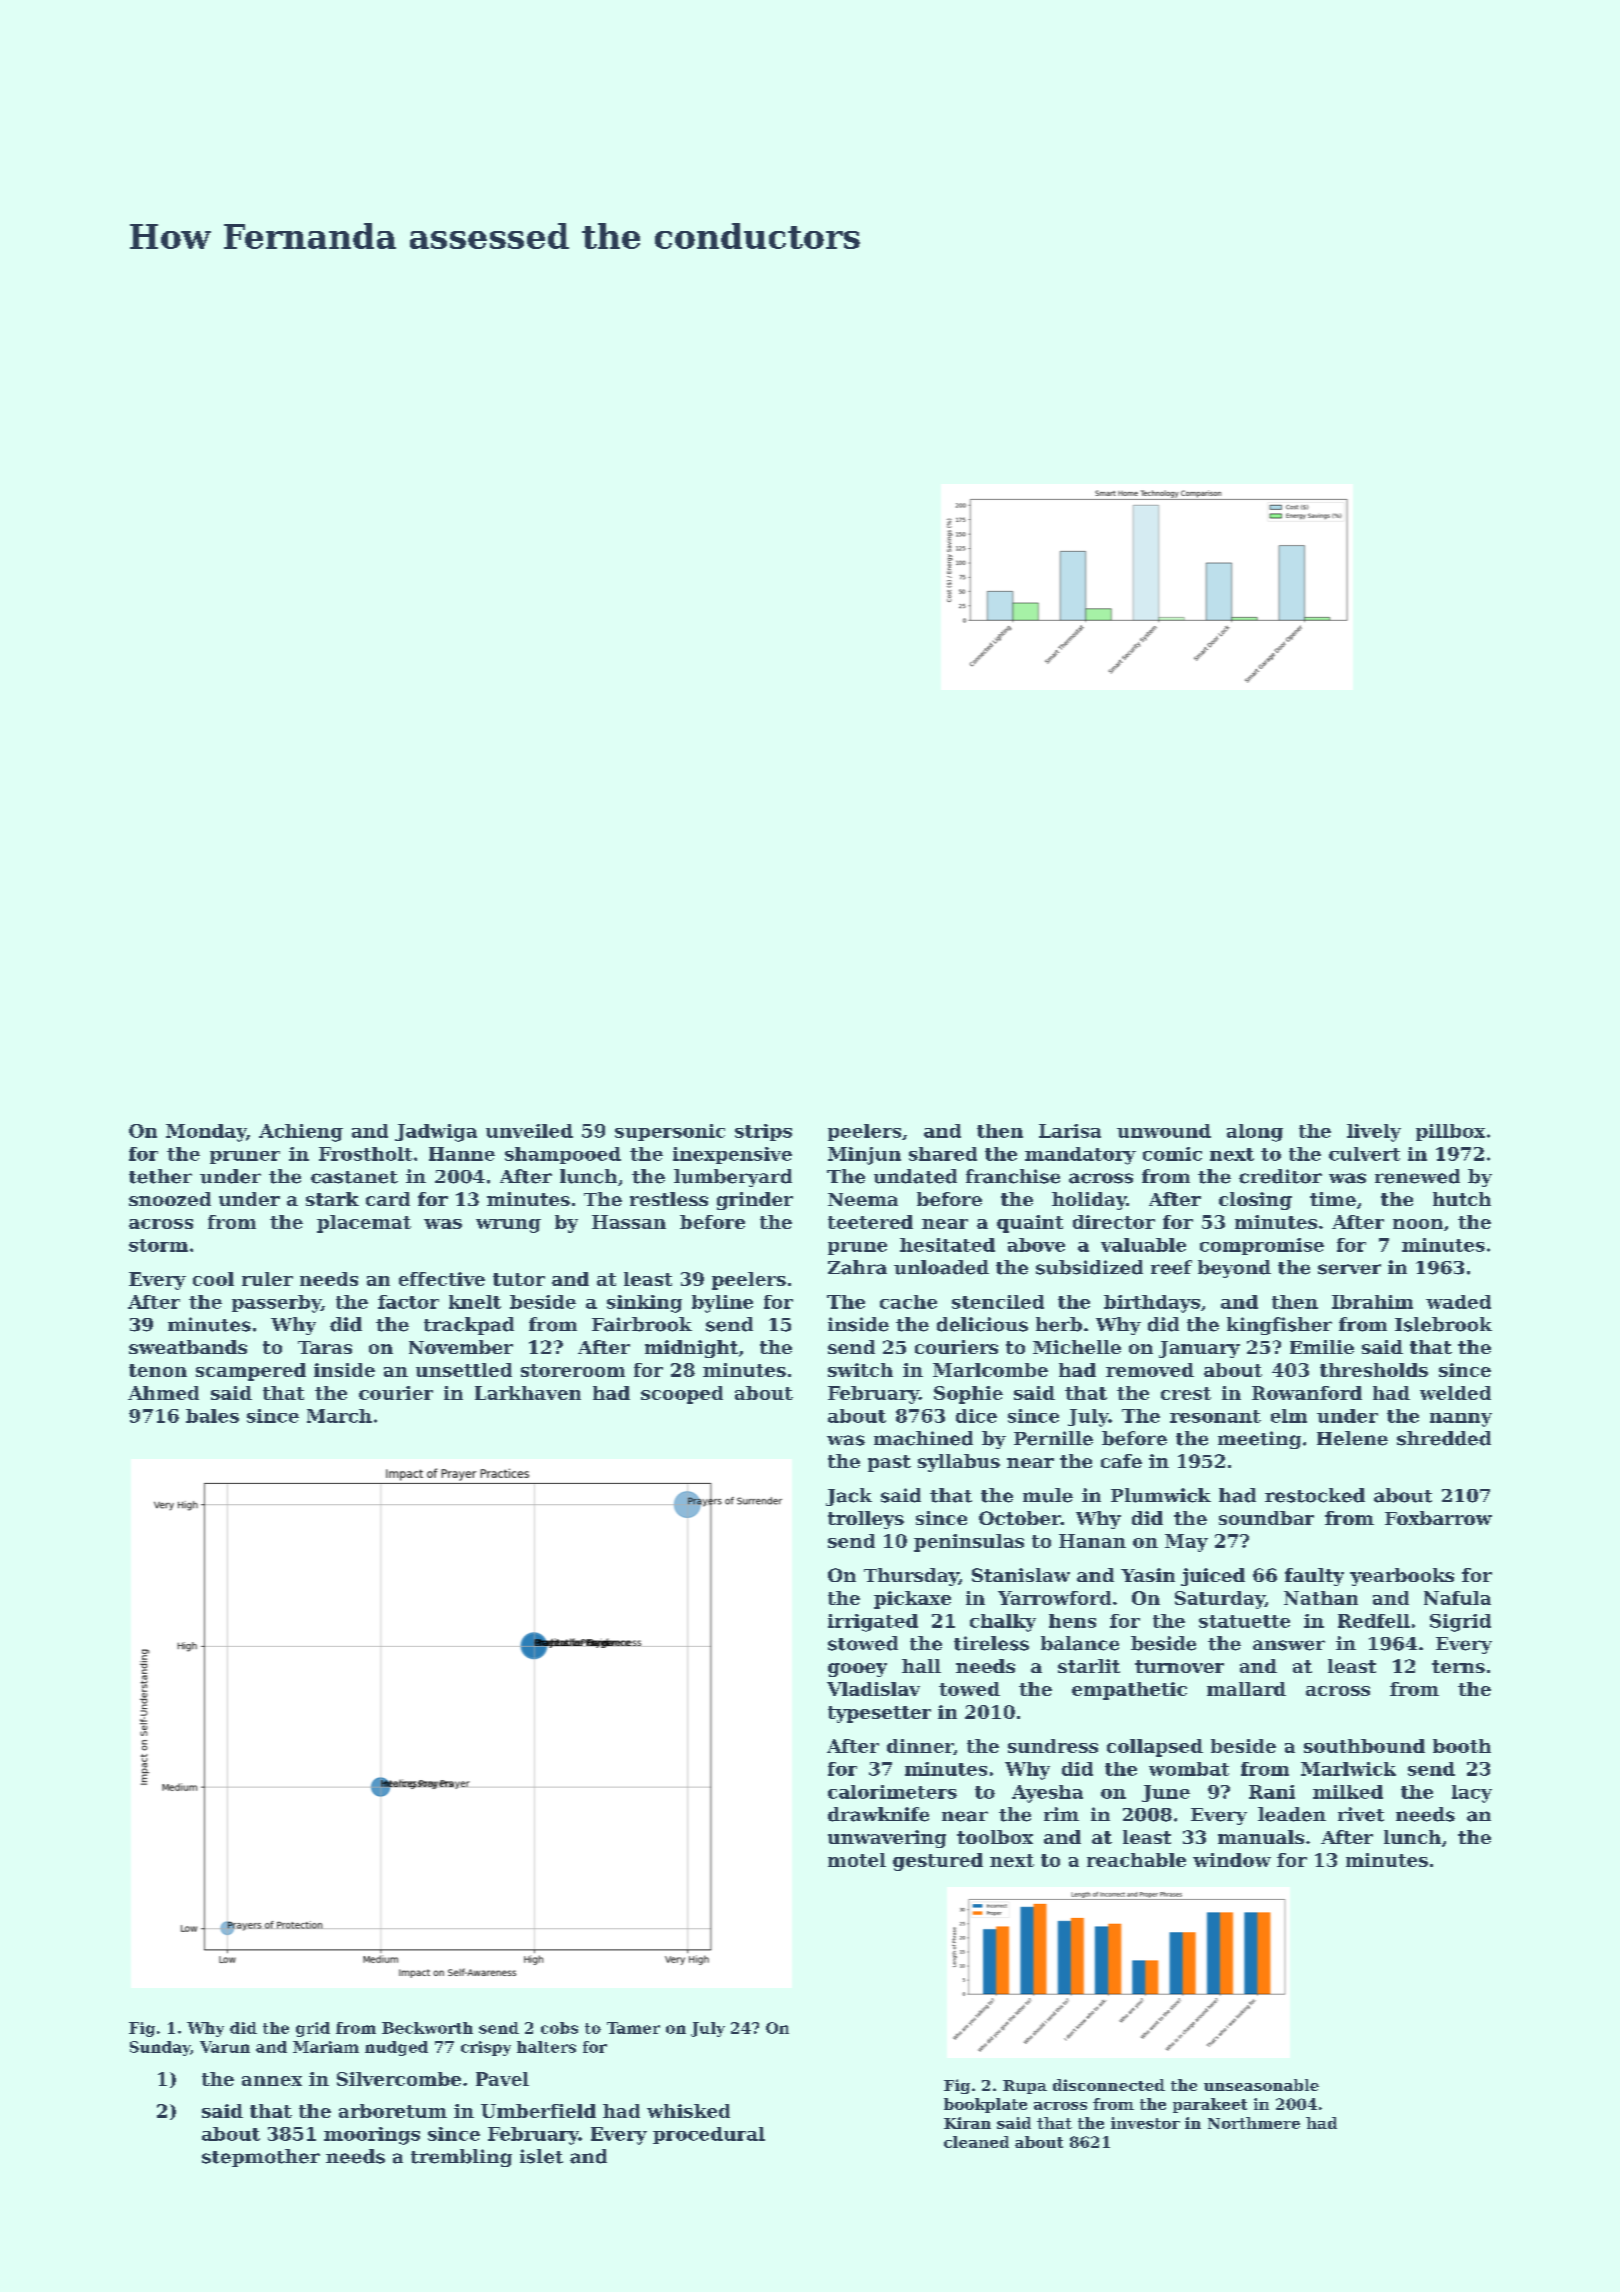  Describe the element at coordinates (1374, 1621) in the image. I see `Redfell` at that location.
